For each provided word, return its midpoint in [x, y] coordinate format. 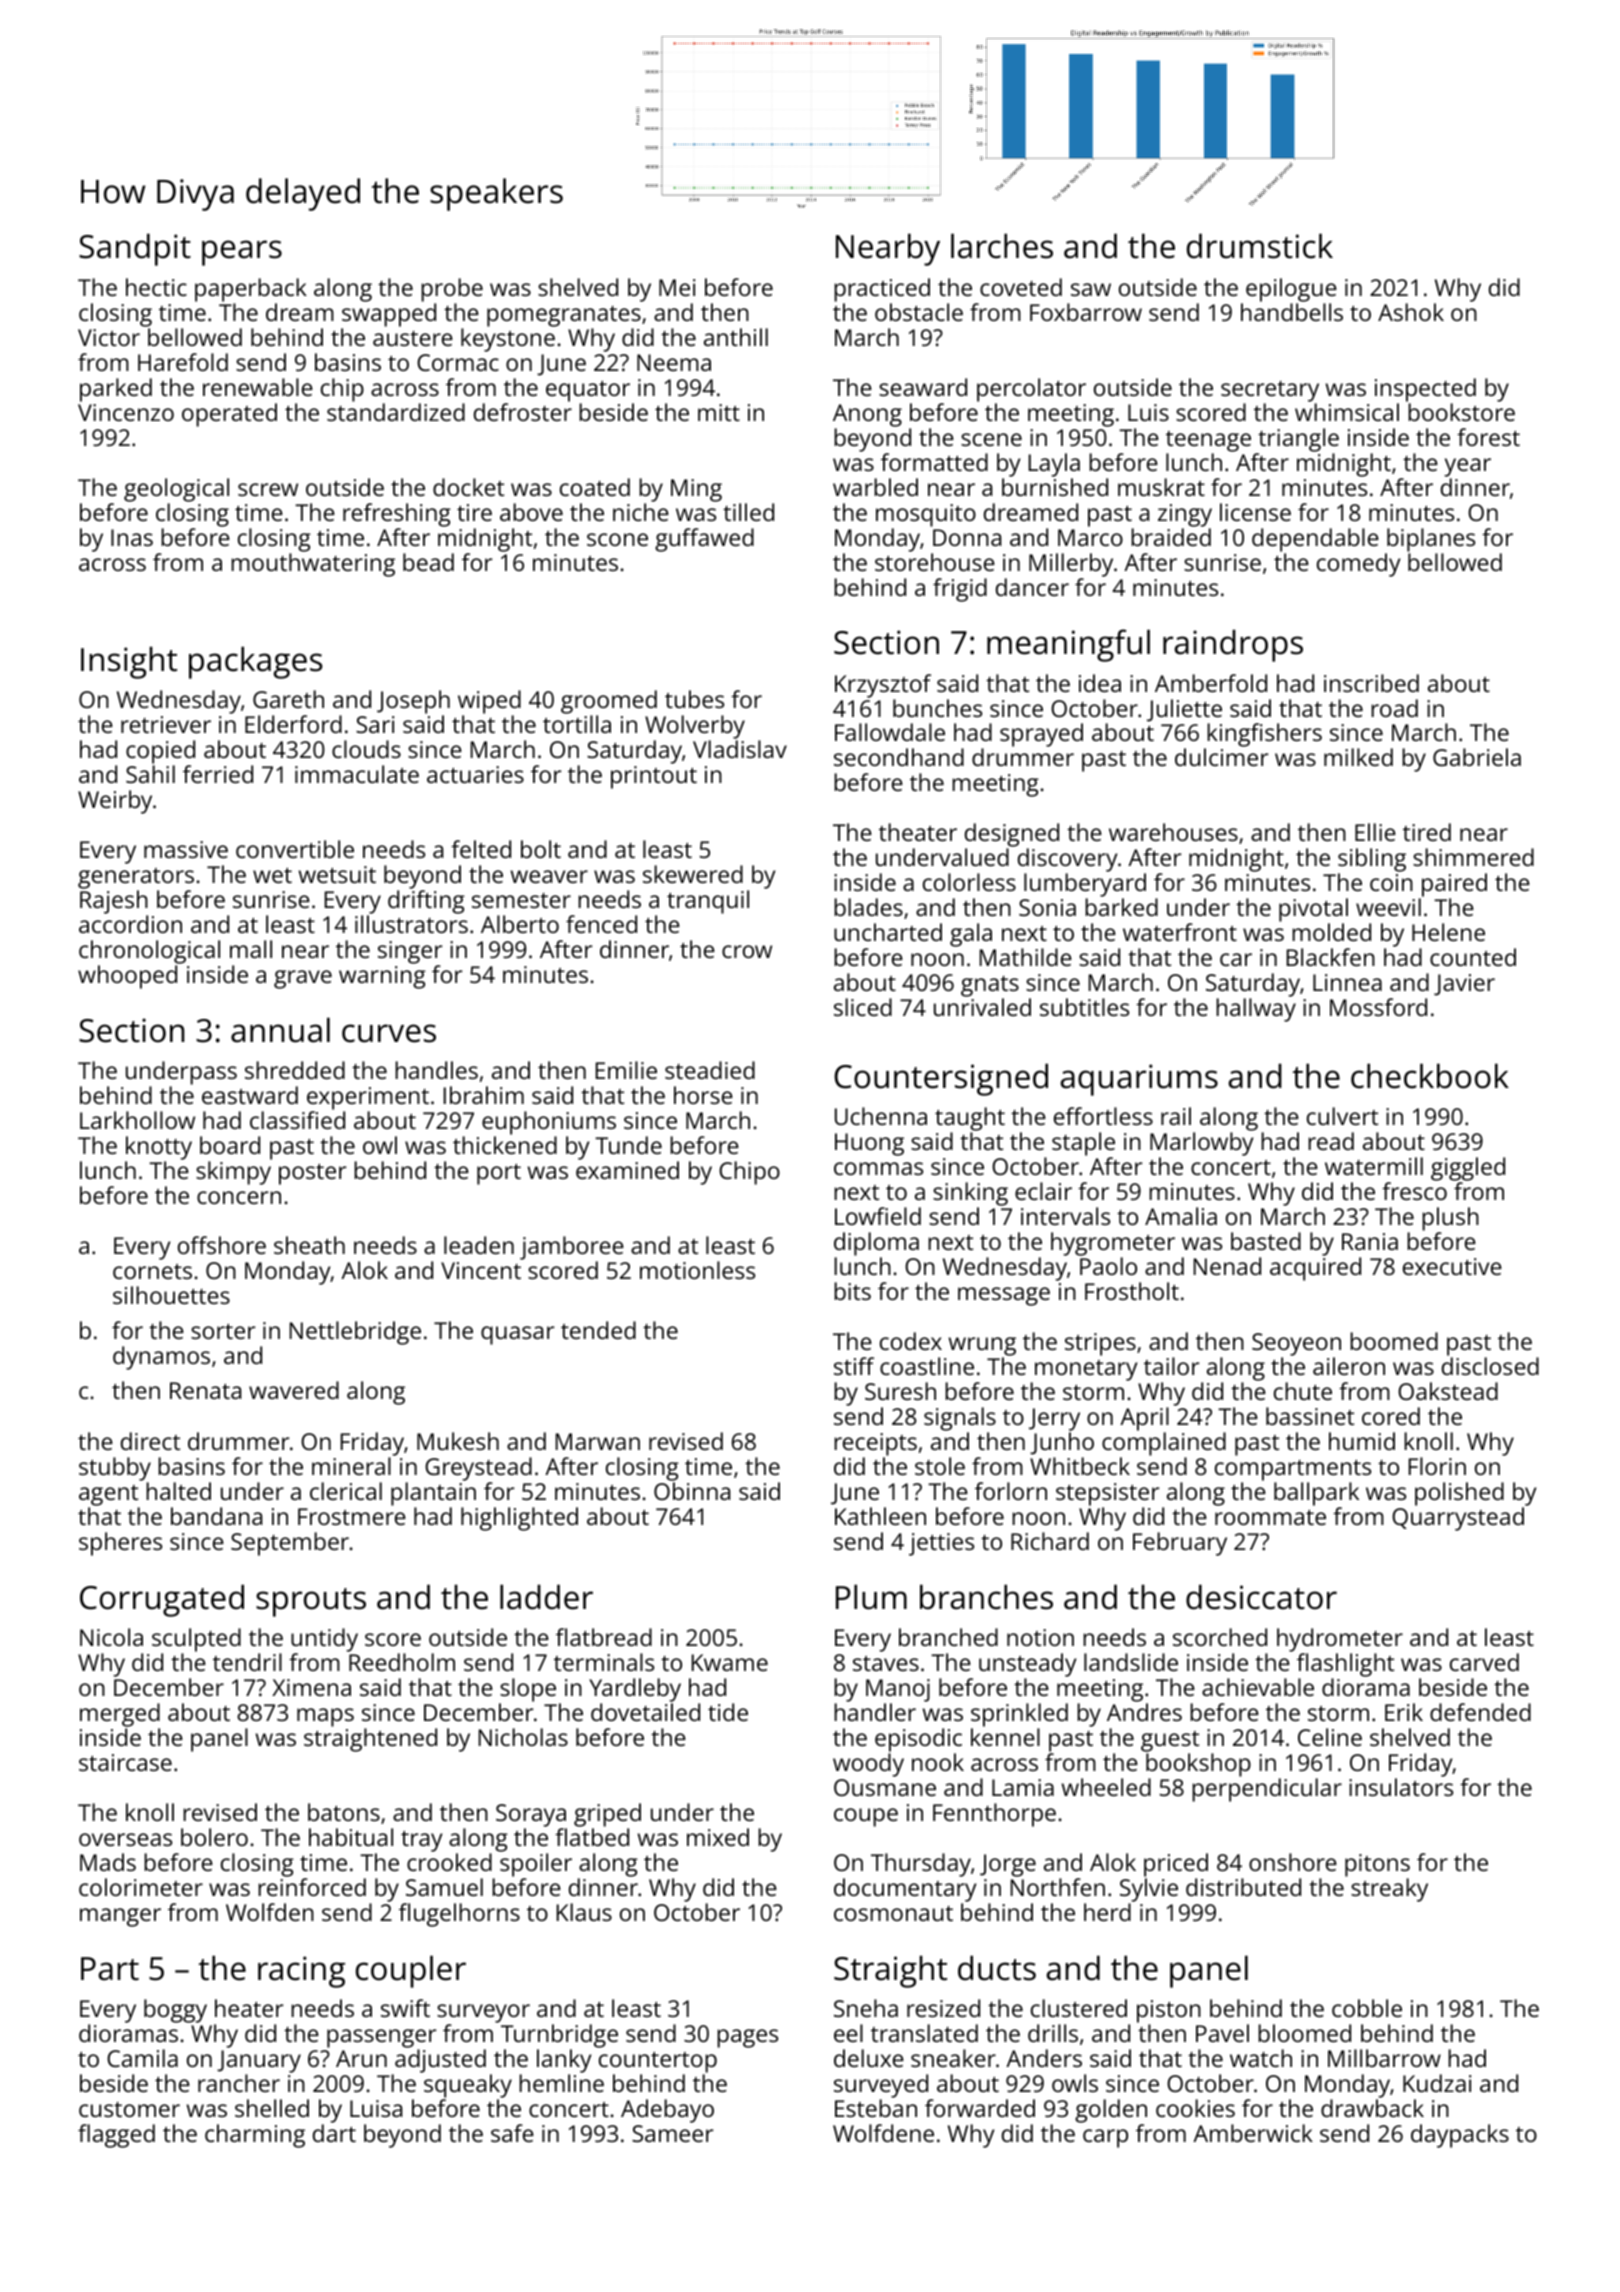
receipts [875, 1444]
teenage [1208, 441]
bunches [937, 708]
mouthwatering [313, 565]
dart [334, 2133]
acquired [1315, 1269]
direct [150, 1441]
